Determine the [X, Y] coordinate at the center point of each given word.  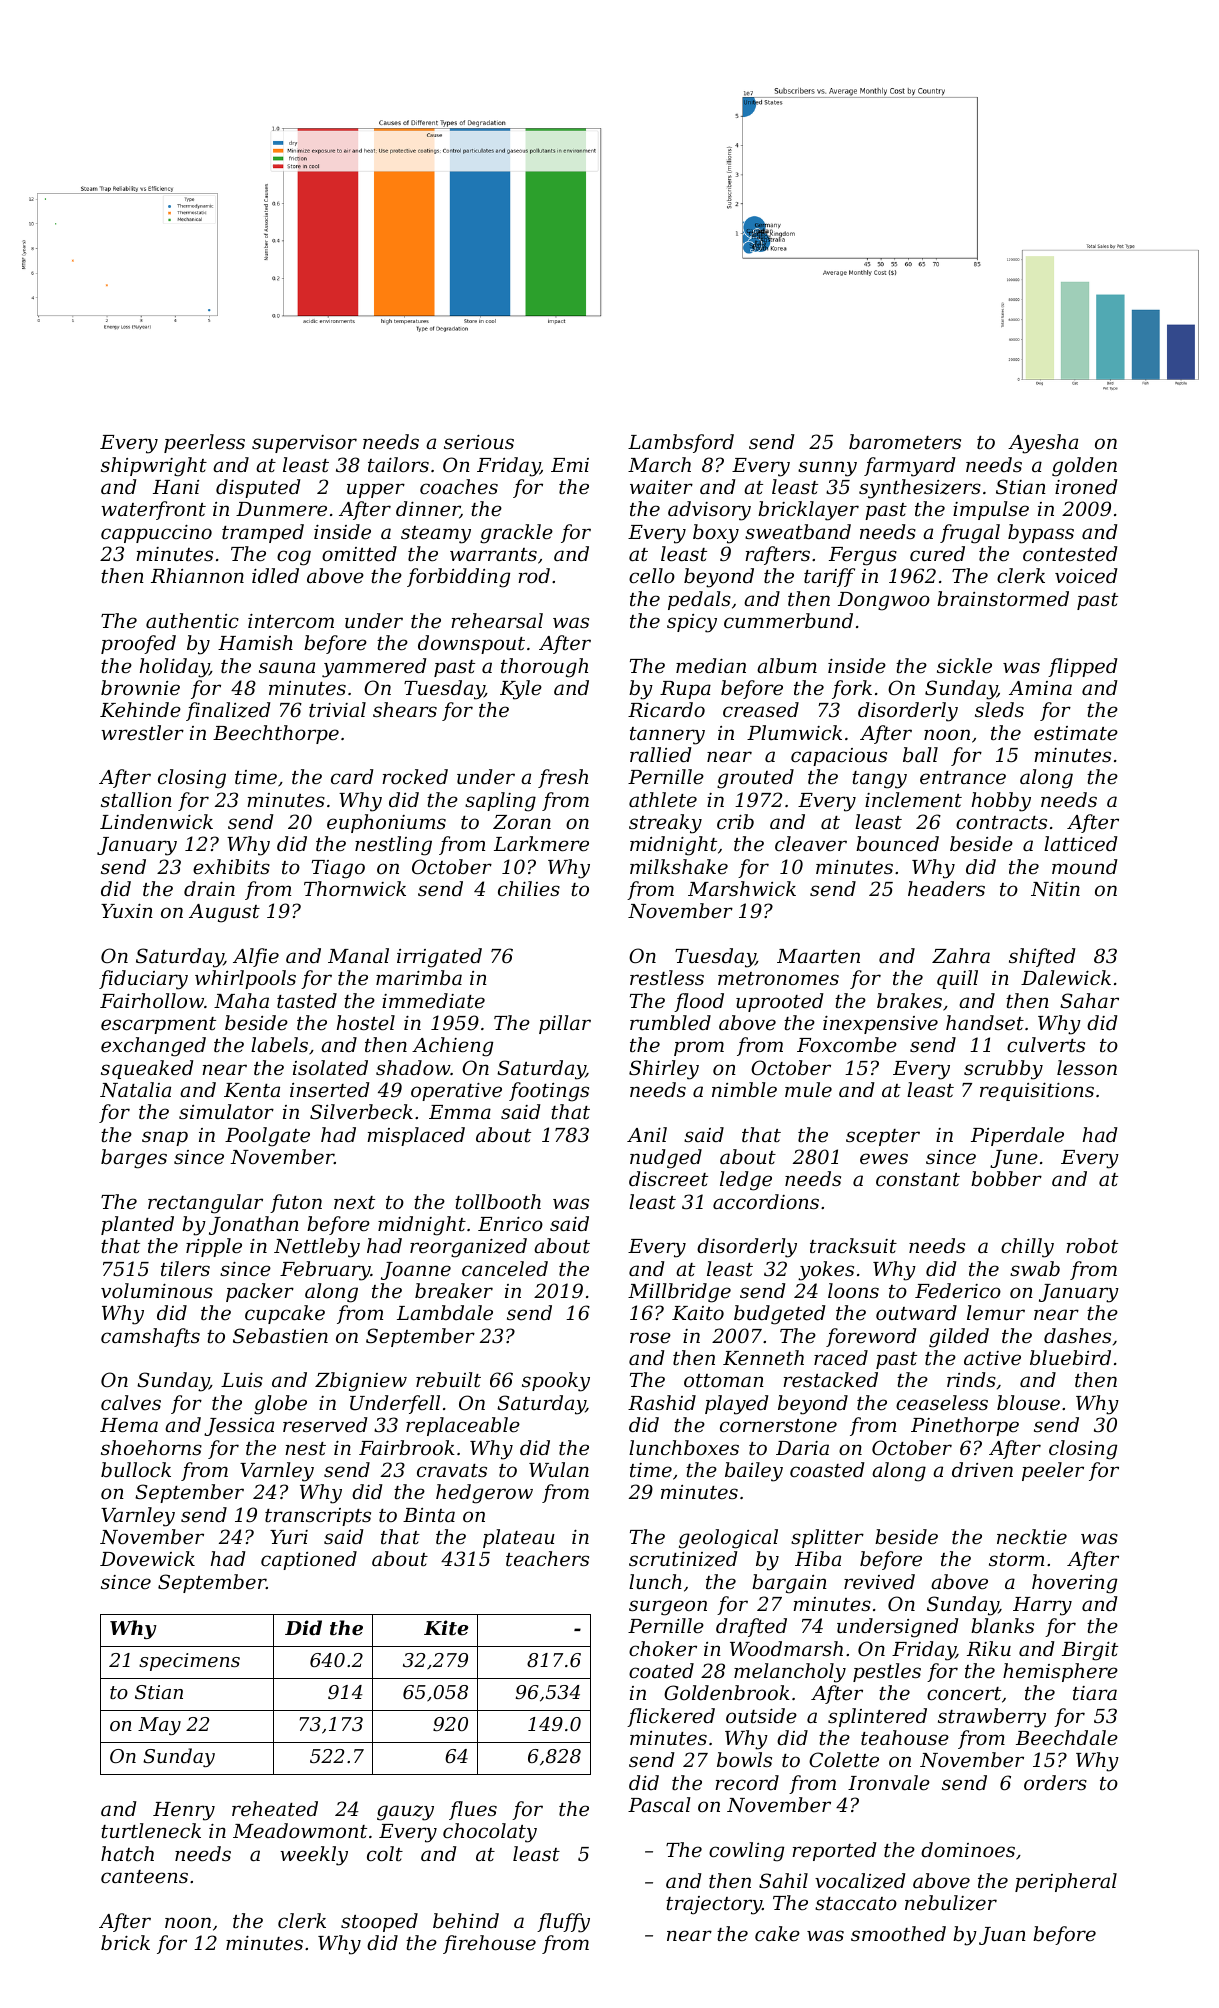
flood [699, 1002]
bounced [897, 843]
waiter [661, 487]
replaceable [463, 1426]
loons [853, 1290]
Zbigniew [361, 1382]
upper [376, 490]
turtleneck [151, 1830]
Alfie [256, 957]
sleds [999, 709]
